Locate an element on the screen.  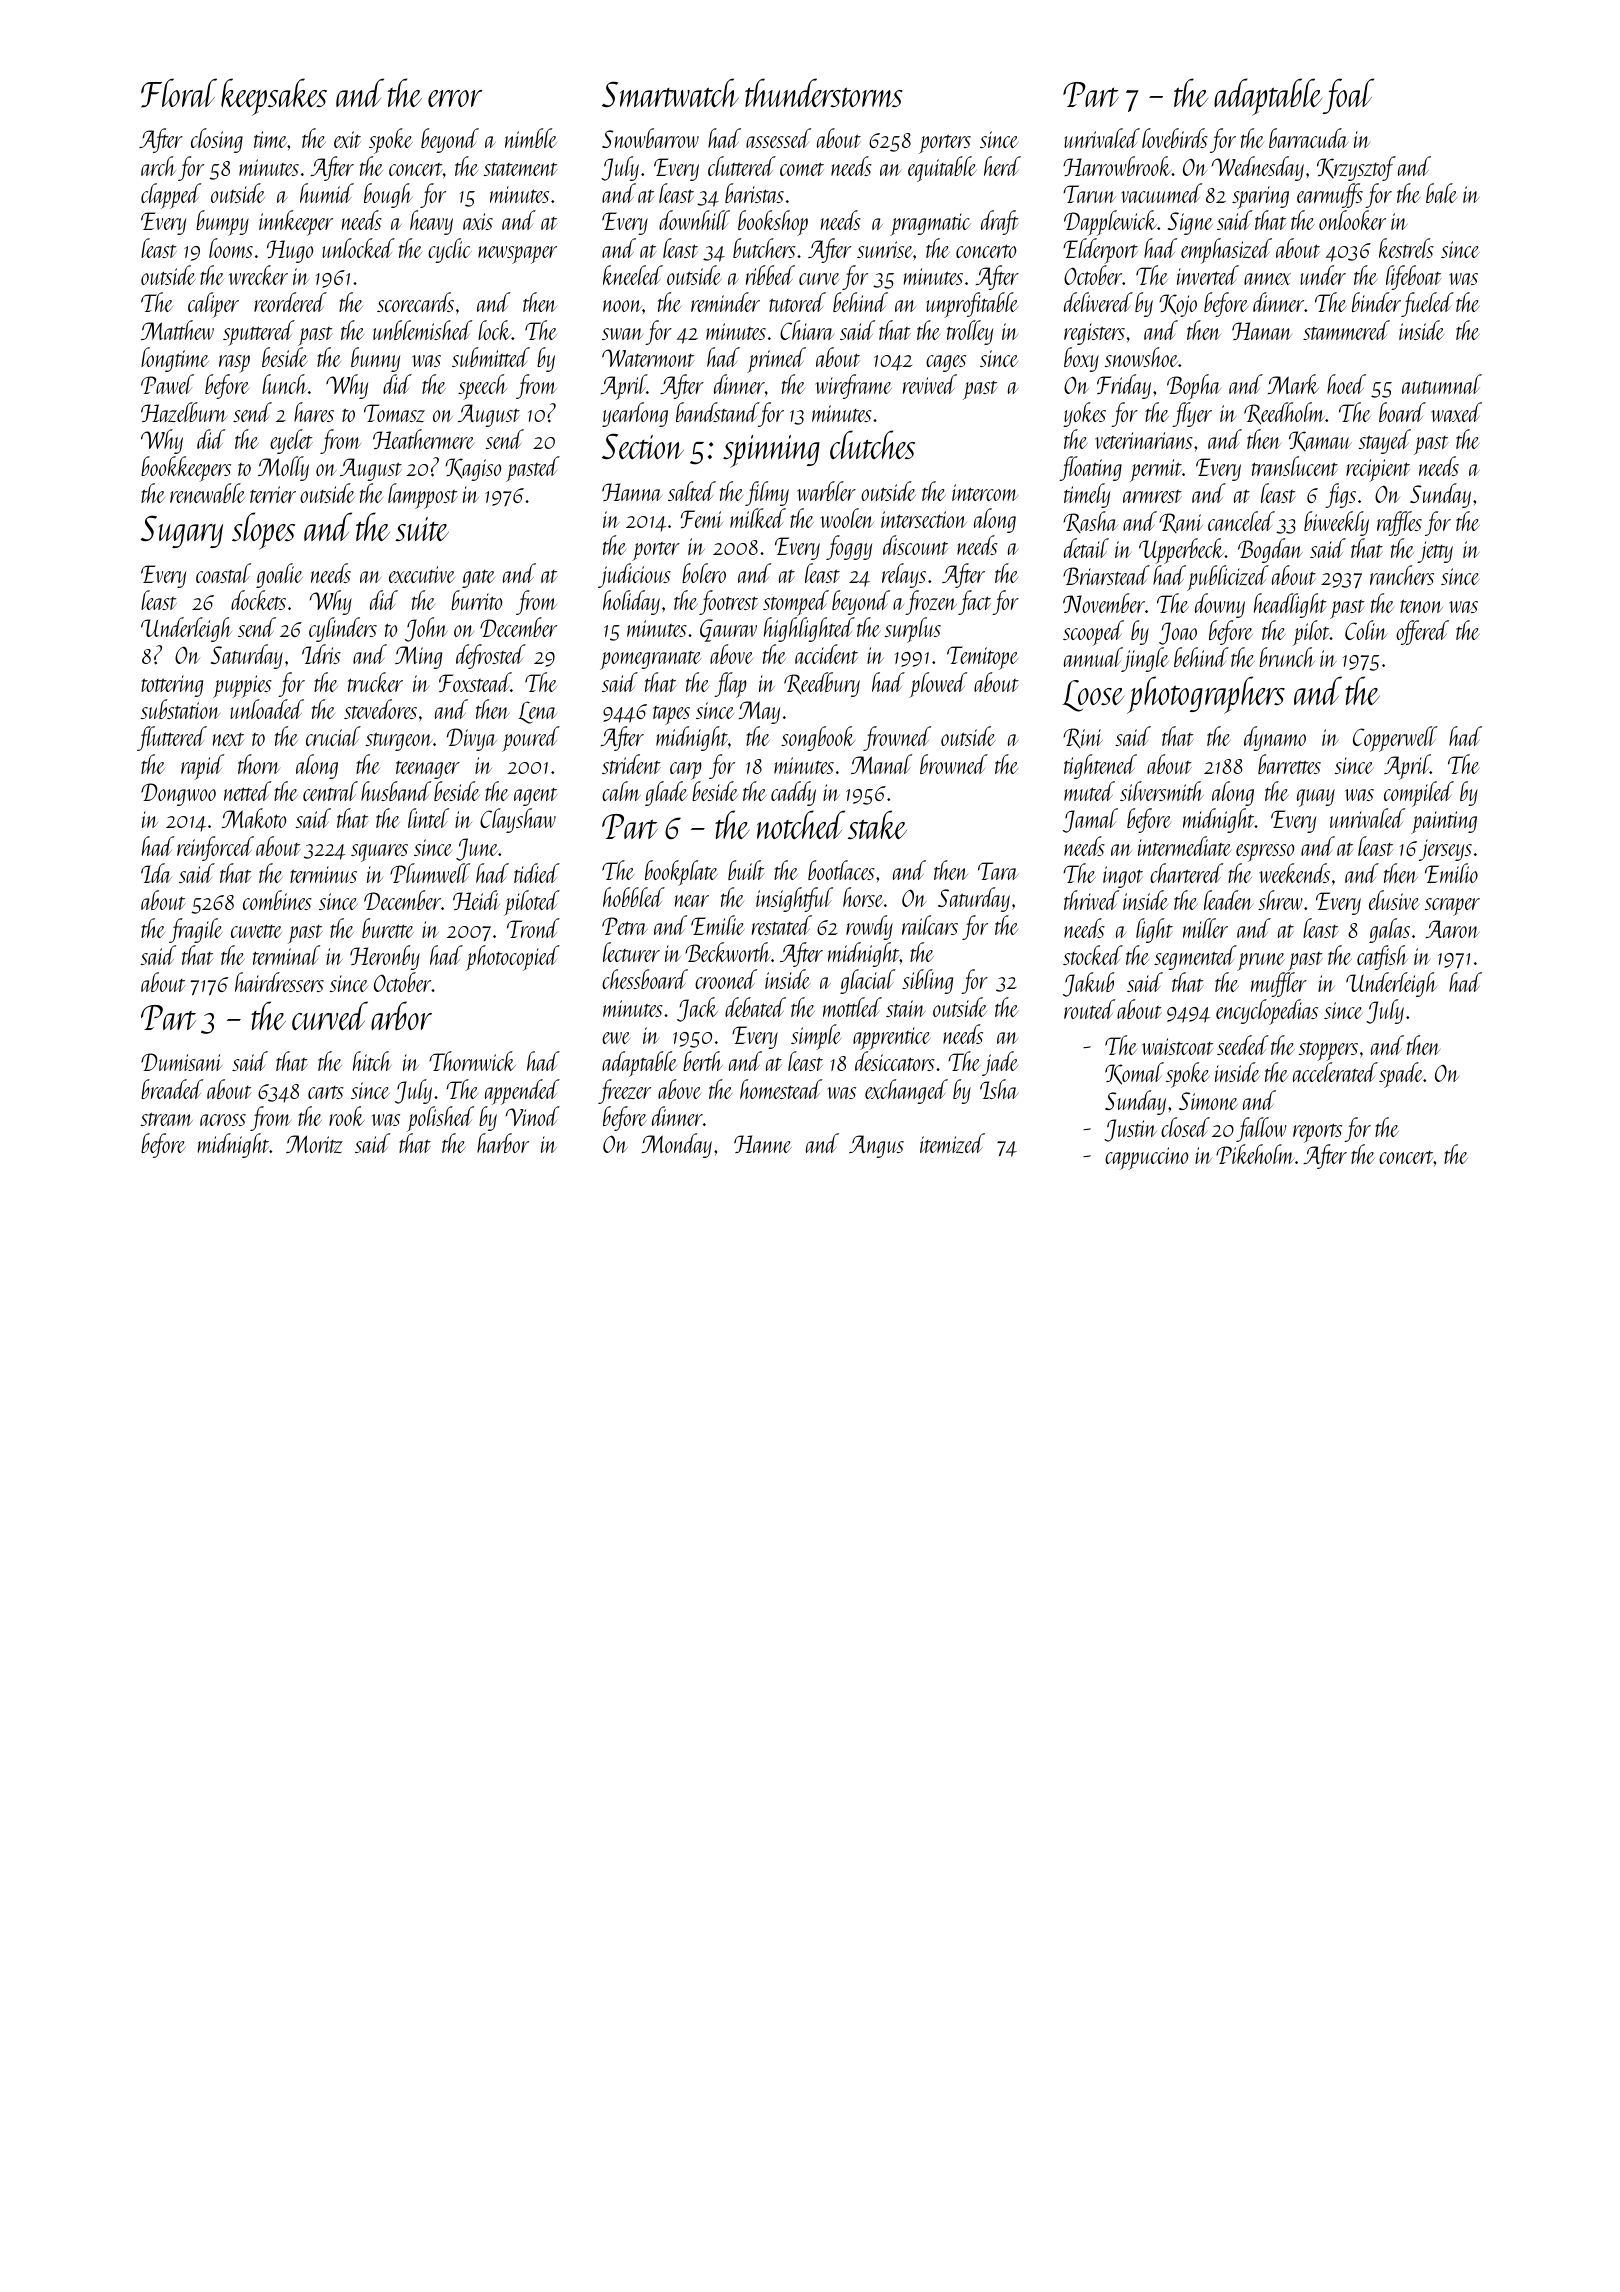
Floral is located at coordinates (179, 93).
